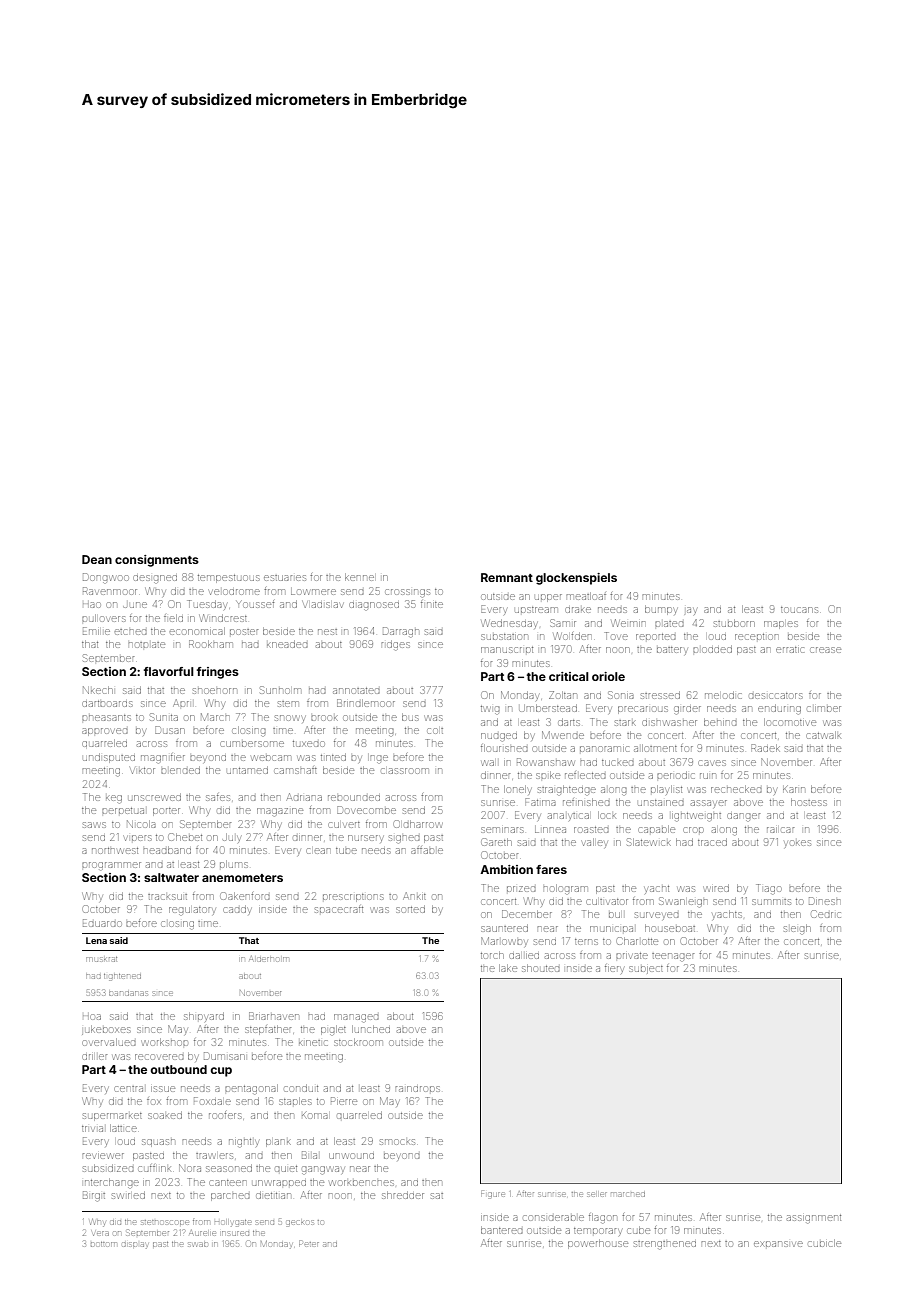  What do you see at coordinates (799, 610) in the screenshot?
I see `toucans` at bounding box center [799, 610].
